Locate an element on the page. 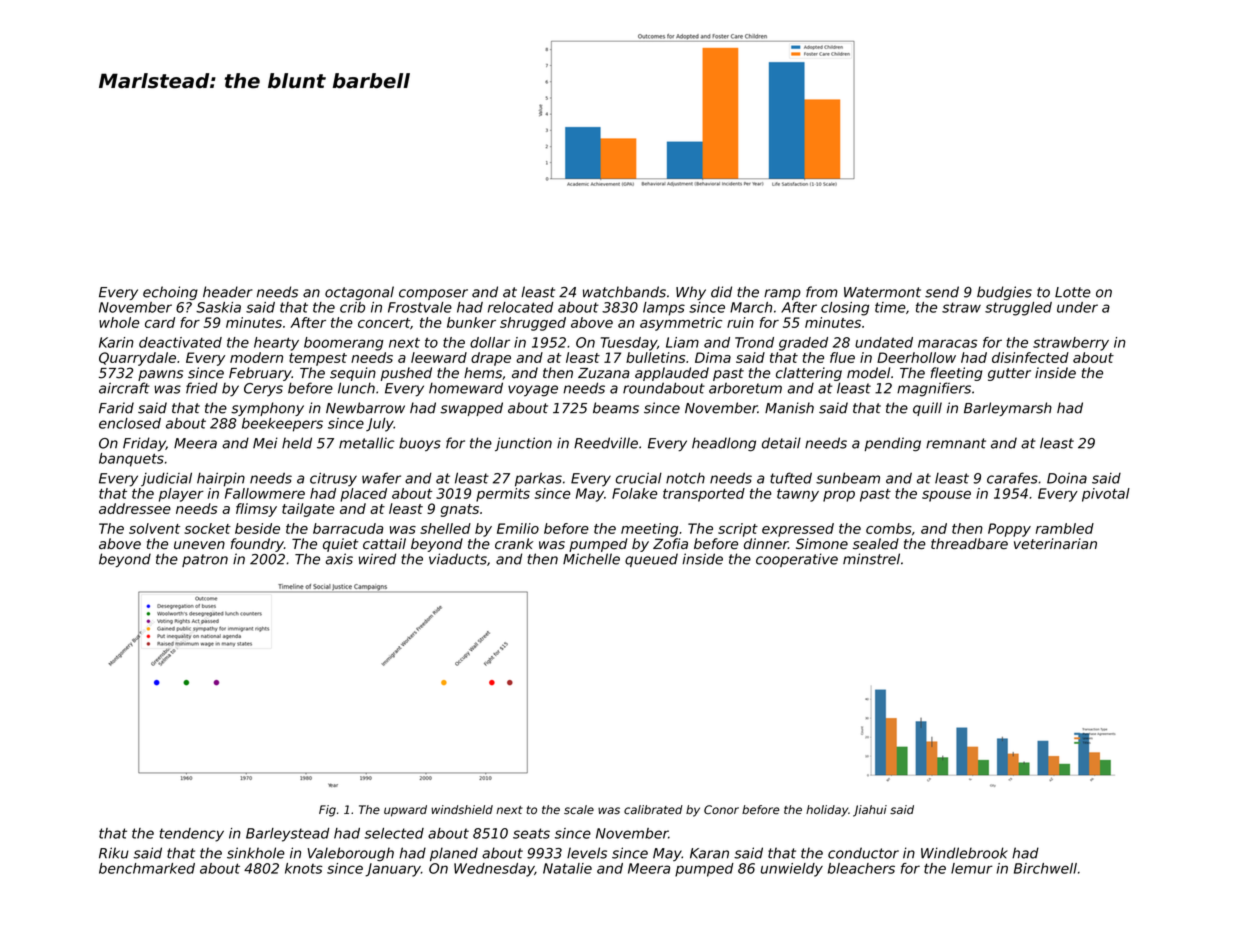 The height and width of the image is (952, 1233). header is located at coordinates (228, 292).
